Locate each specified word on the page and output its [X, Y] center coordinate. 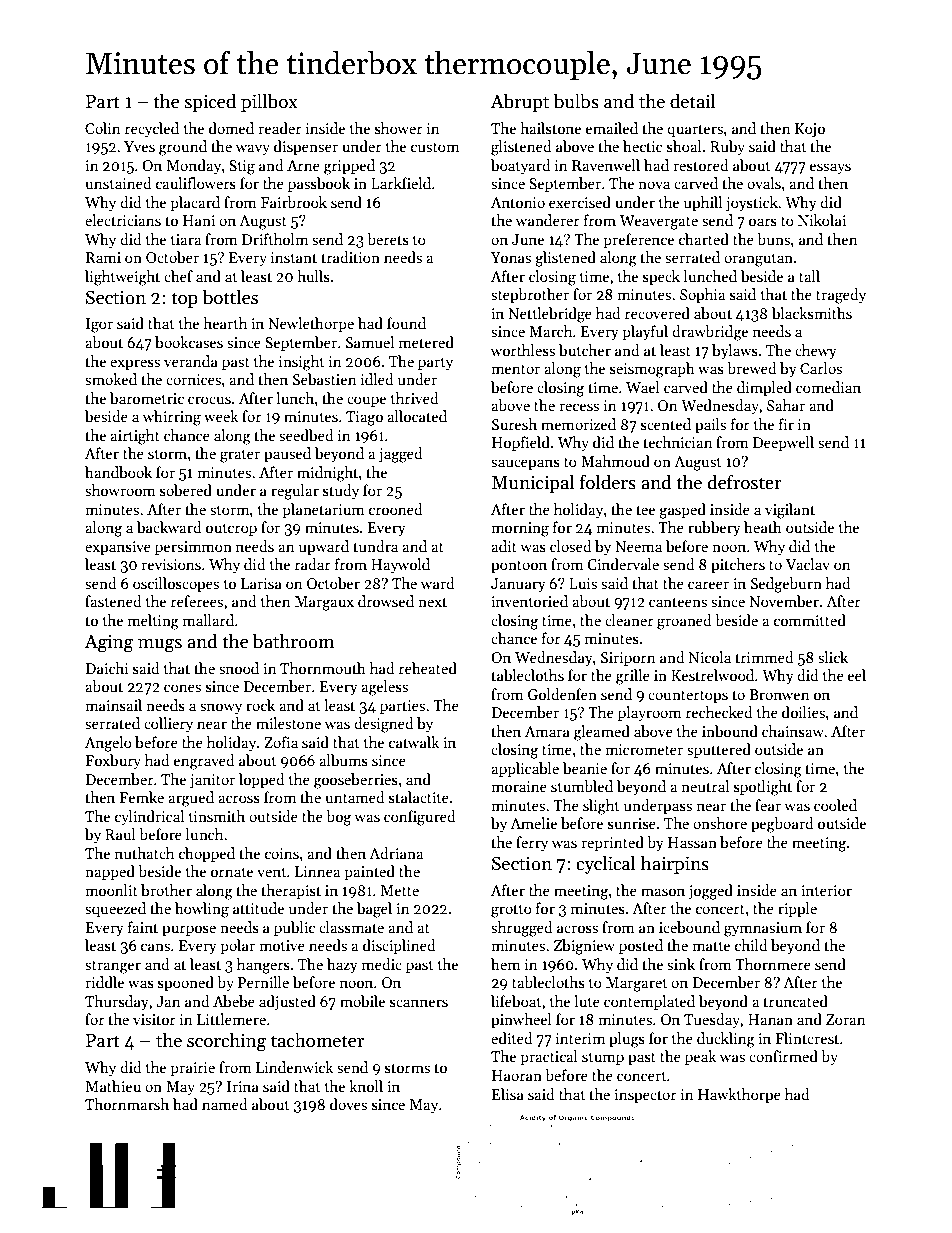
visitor [154, 1019]
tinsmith [217, 816]
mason [663, 892]
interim [580, 1038]
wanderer [548, 220]
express [135, 364]
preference [638, 240]
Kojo [810, 130]
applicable [525, 769]
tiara [186, 239]
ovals [764, 183]
